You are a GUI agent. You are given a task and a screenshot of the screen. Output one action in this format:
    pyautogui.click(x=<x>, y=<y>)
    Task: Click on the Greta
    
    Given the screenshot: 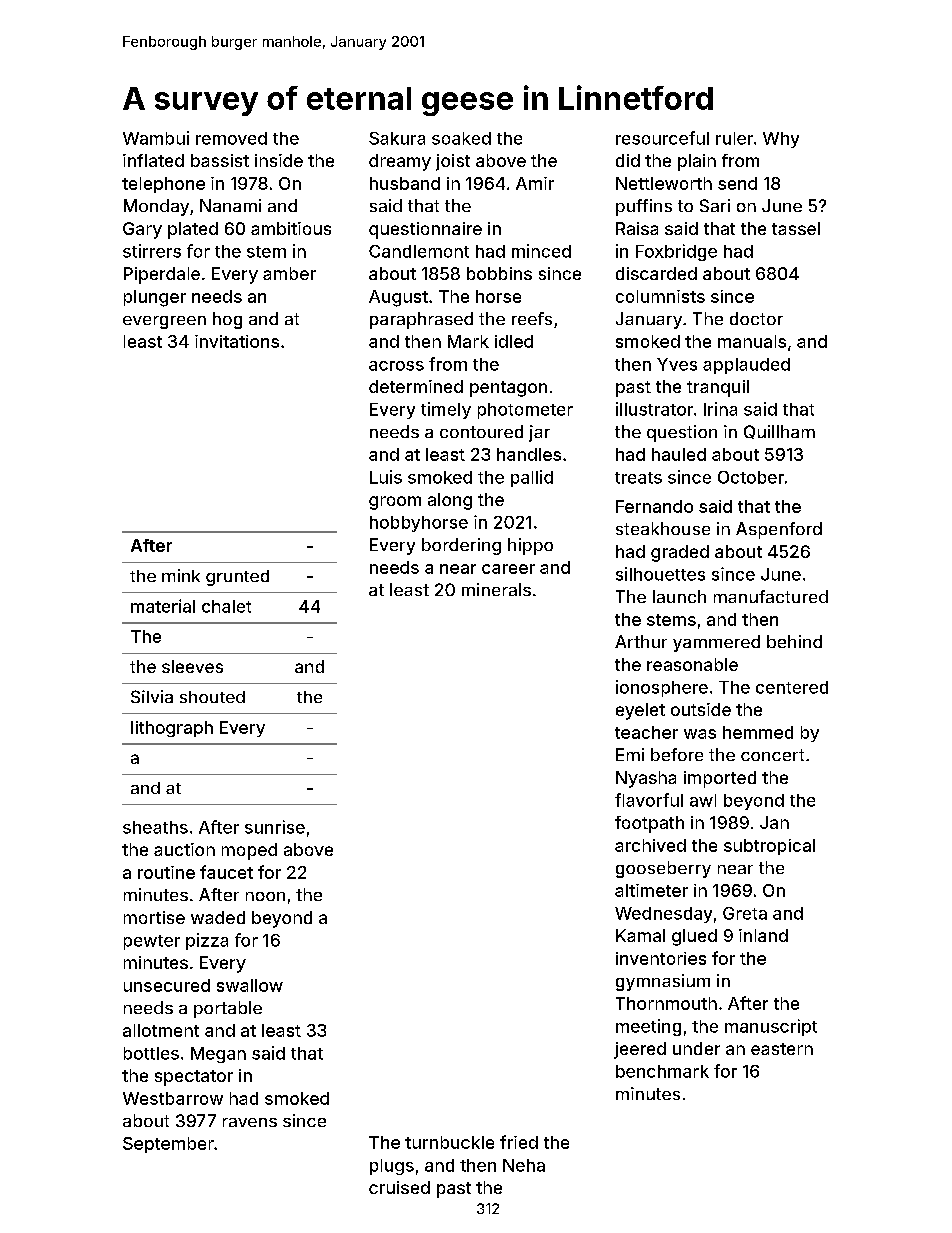 What is the action you would take?
    pyautogui.click(x=745, y=913)
